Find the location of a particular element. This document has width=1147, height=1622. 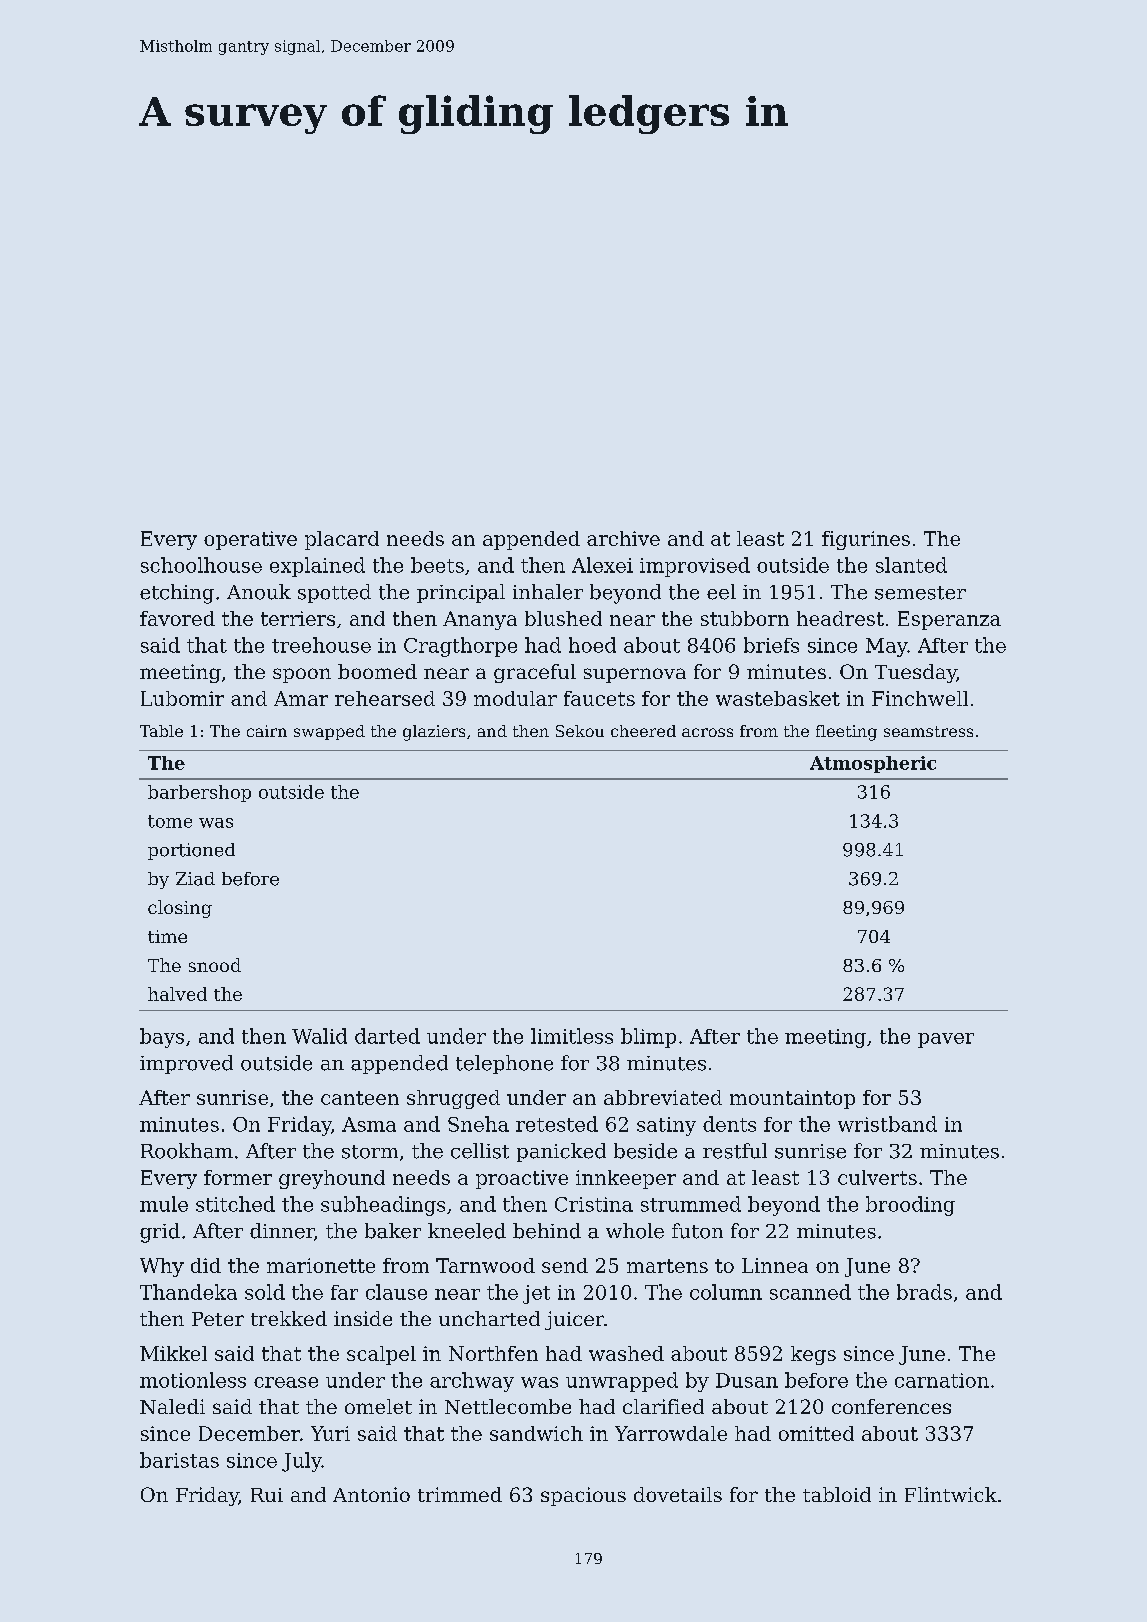

abbreviated is located at coordinates (663, 1097).
